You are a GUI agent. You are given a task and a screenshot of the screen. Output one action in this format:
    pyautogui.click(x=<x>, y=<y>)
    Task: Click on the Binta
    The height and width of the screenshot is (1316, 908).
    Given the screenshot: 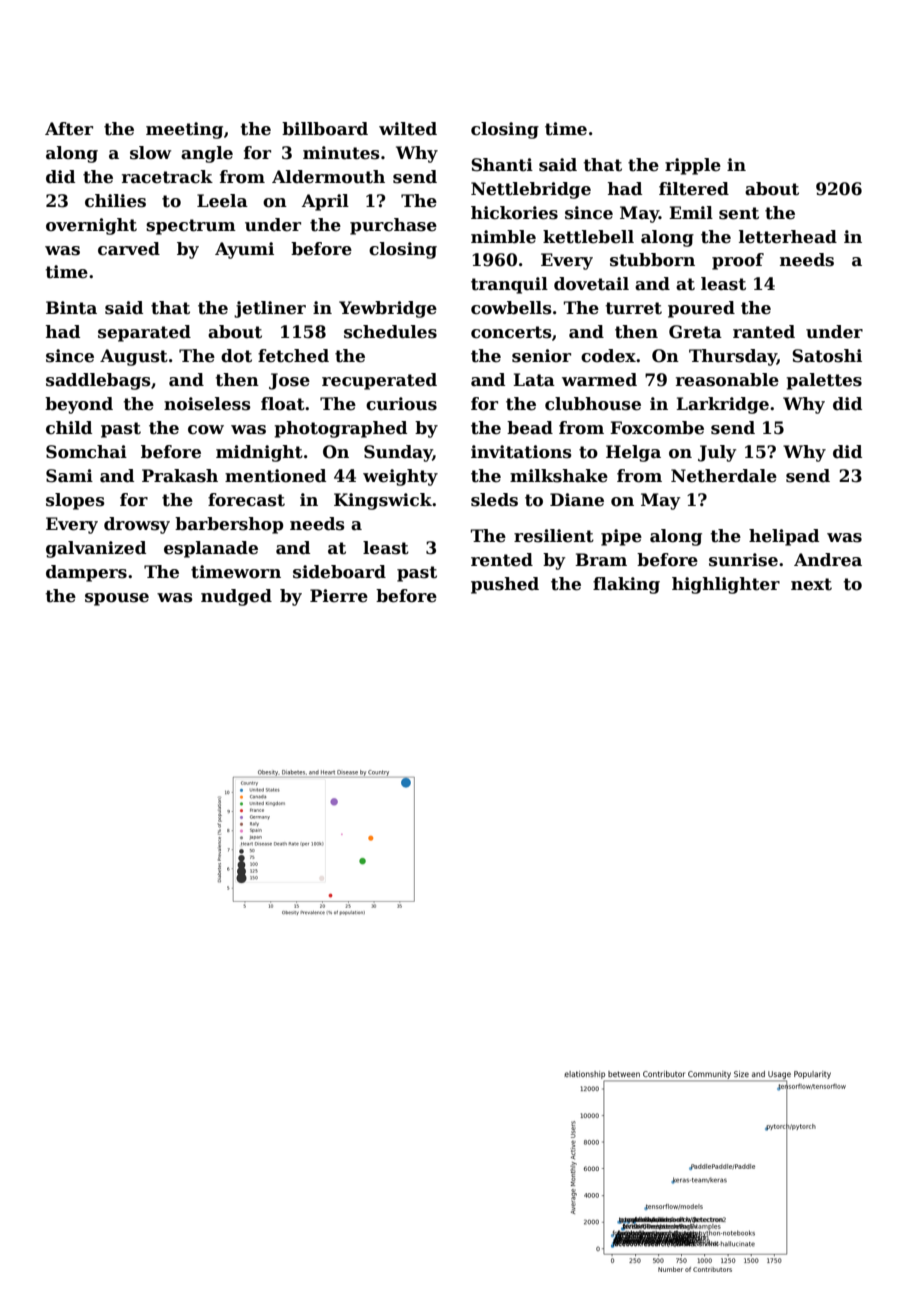 What is the action you would take?
    pyautogui.click(x=71, y=308)
